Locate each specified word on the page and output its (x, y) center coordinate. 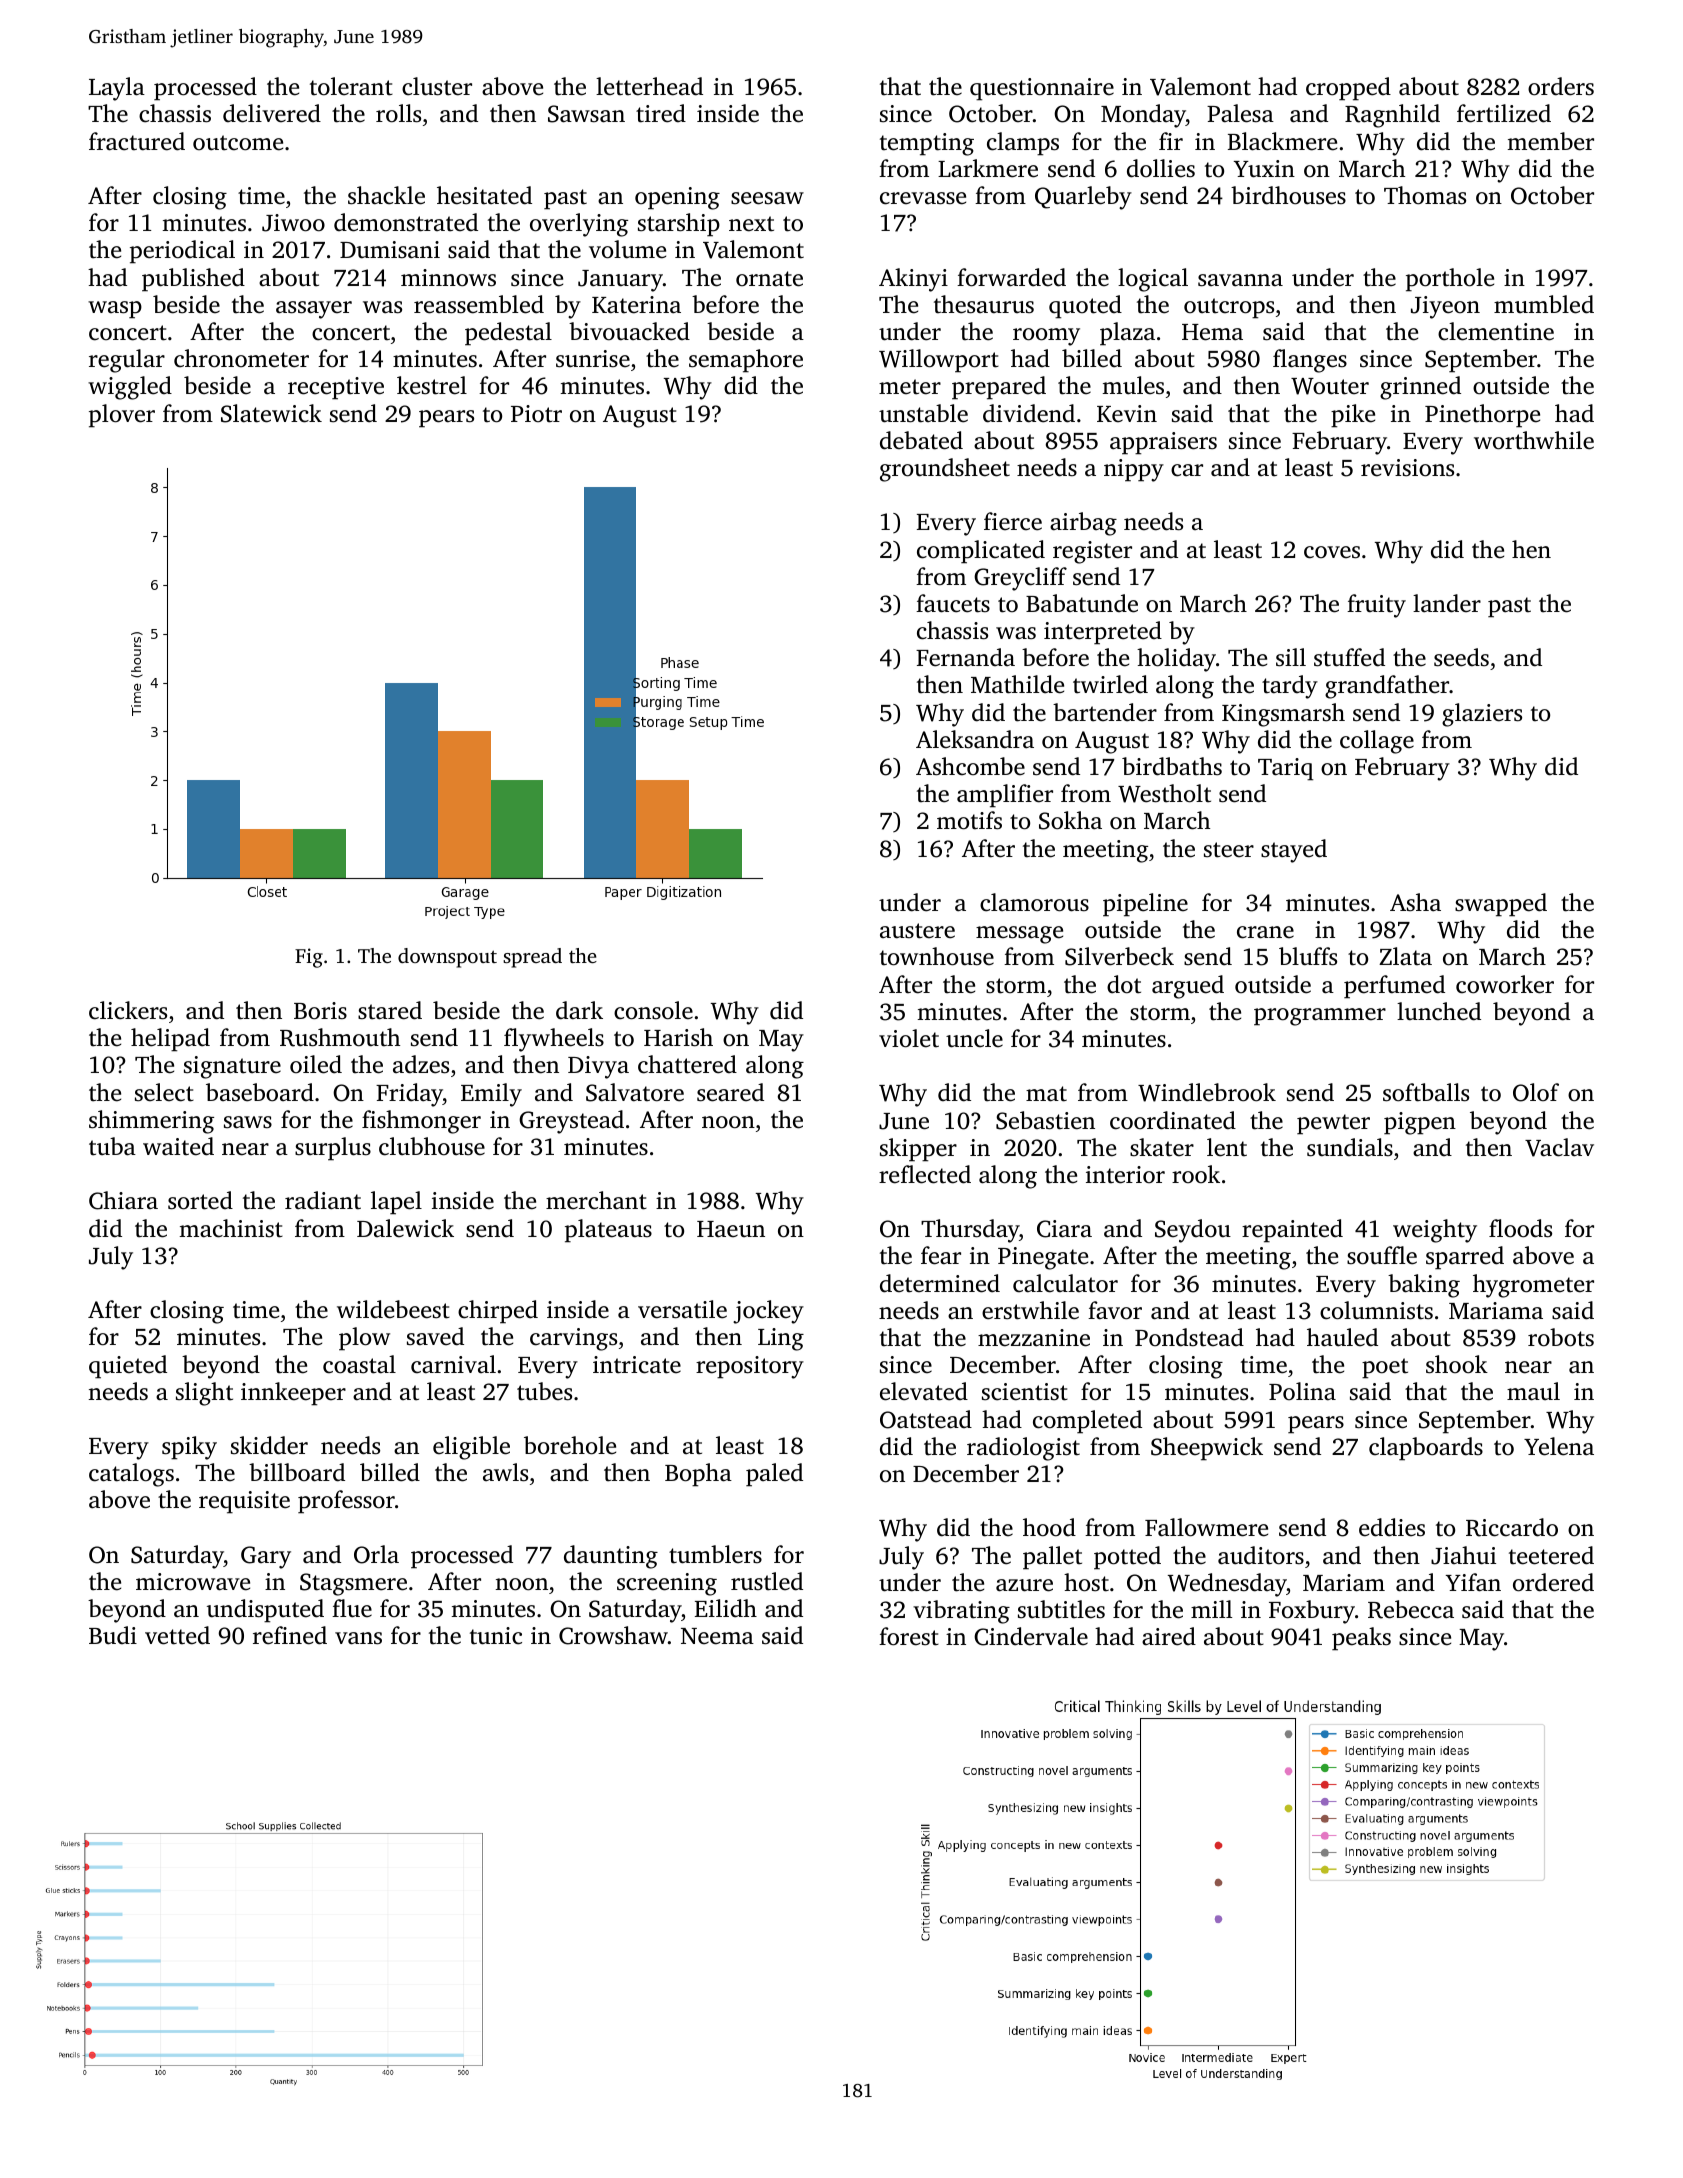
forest (909, 1636)
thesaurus (984, 304)
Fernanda (965, 657)
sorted (200, 1200)
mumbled (1544, 304)
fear (941, 1255)
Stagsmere (353, 1584)
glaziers (1482, 715)
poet (1385, 1368)
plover (122, 416)
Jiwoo (293, 223)
